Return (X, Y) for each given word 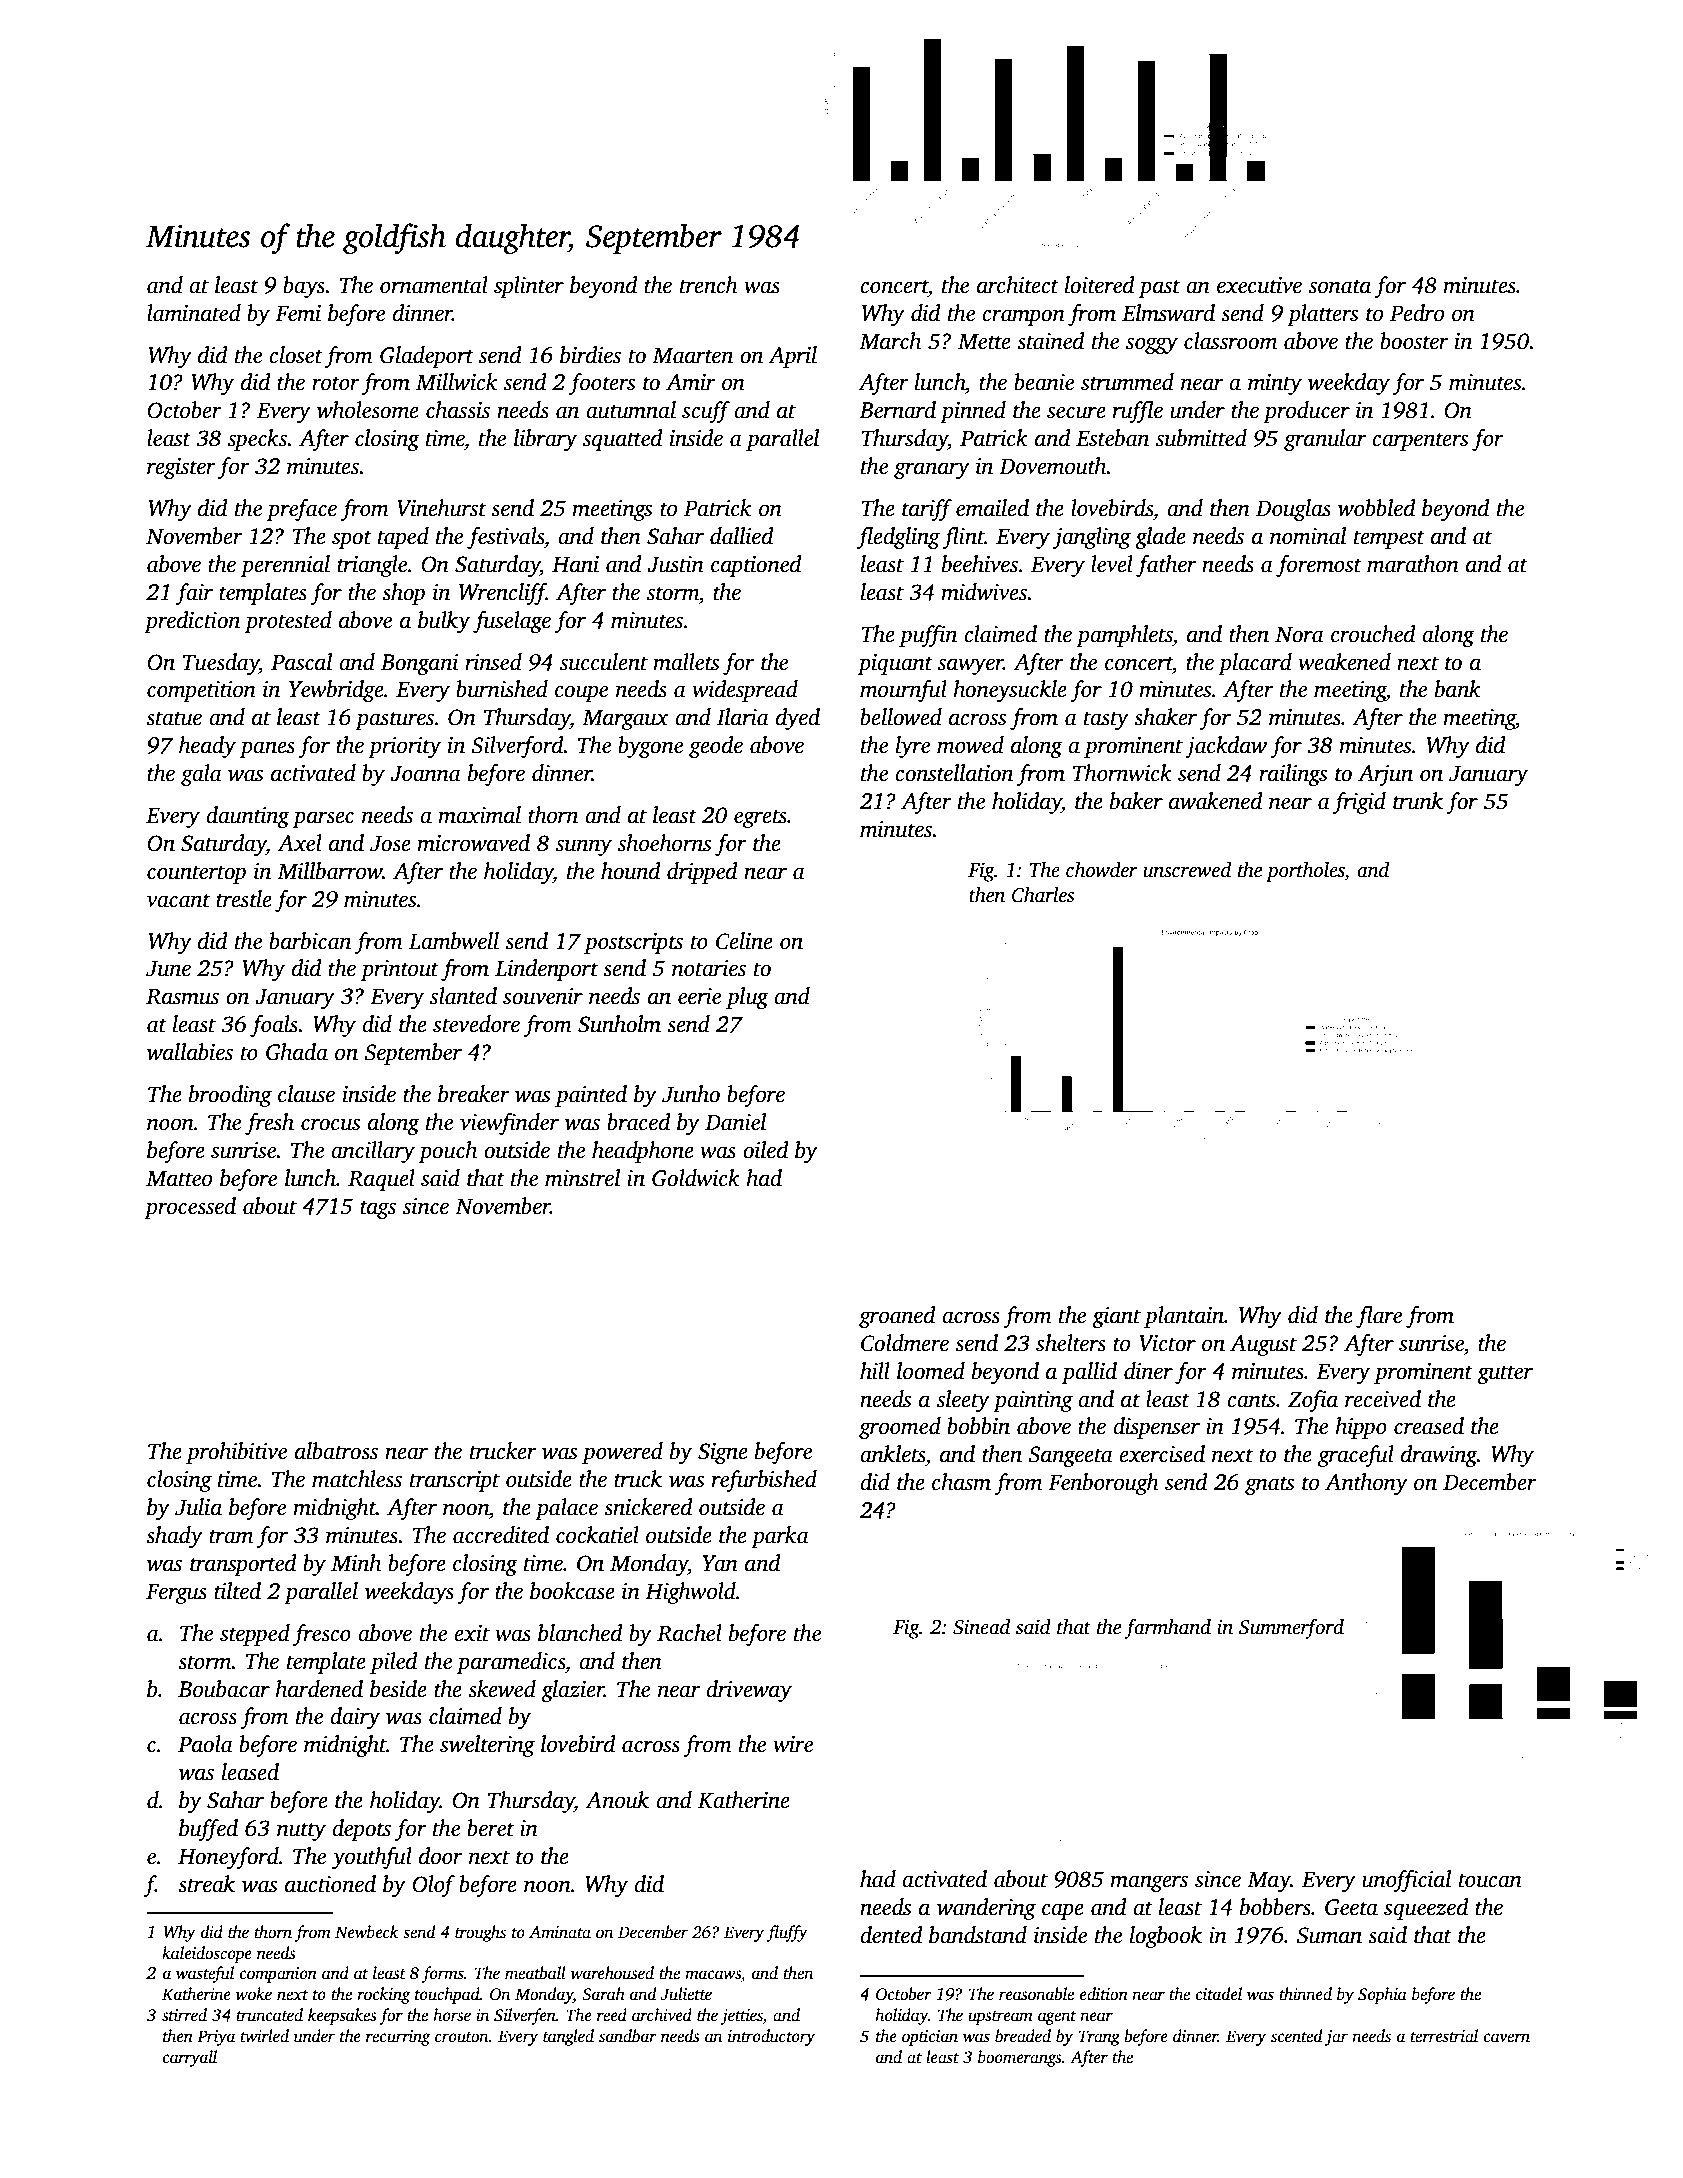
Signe (723, 1453)
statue (174, 718)
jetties (742, 2017)
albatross (336, 1451)
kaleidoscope (207, 1954)
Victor (1167, 1343)
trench (709, 285)
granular (1325, 440)
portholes (1305, 872)
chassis (458, 410)
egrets (760, 818)
